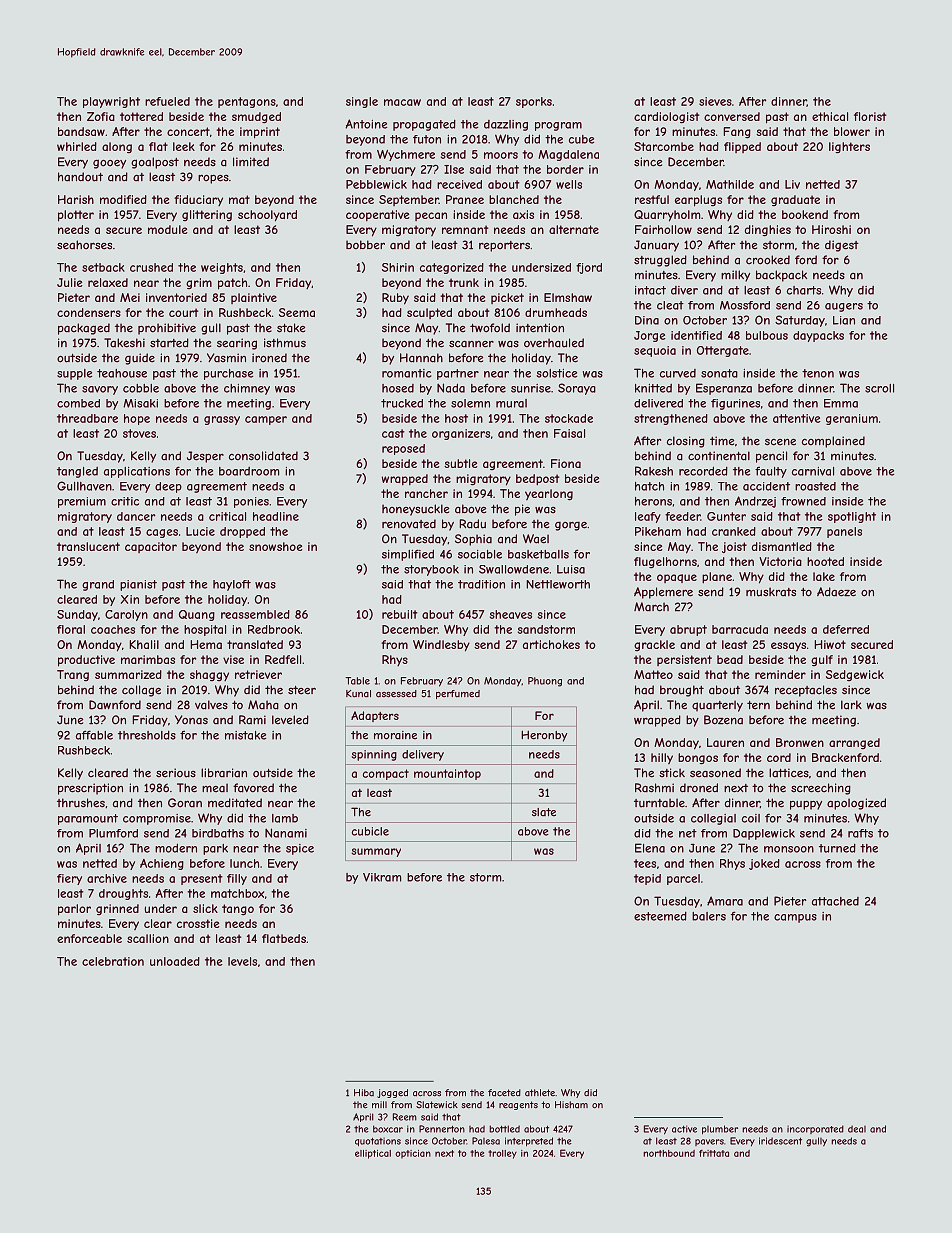  I want to click on Hiba, so click(364, 1093).
